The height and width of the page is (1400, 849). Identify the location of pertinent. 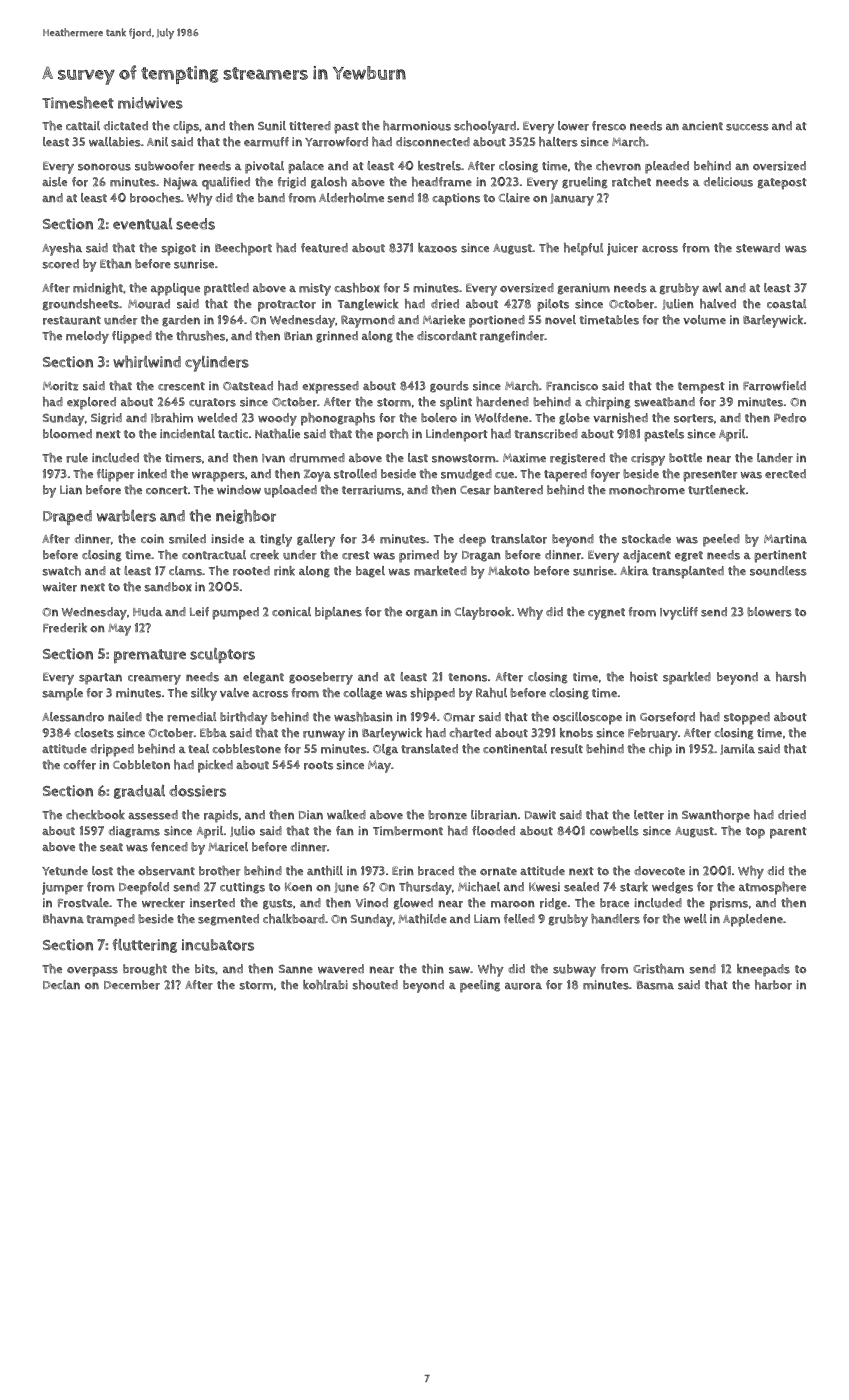
(780, 556).
